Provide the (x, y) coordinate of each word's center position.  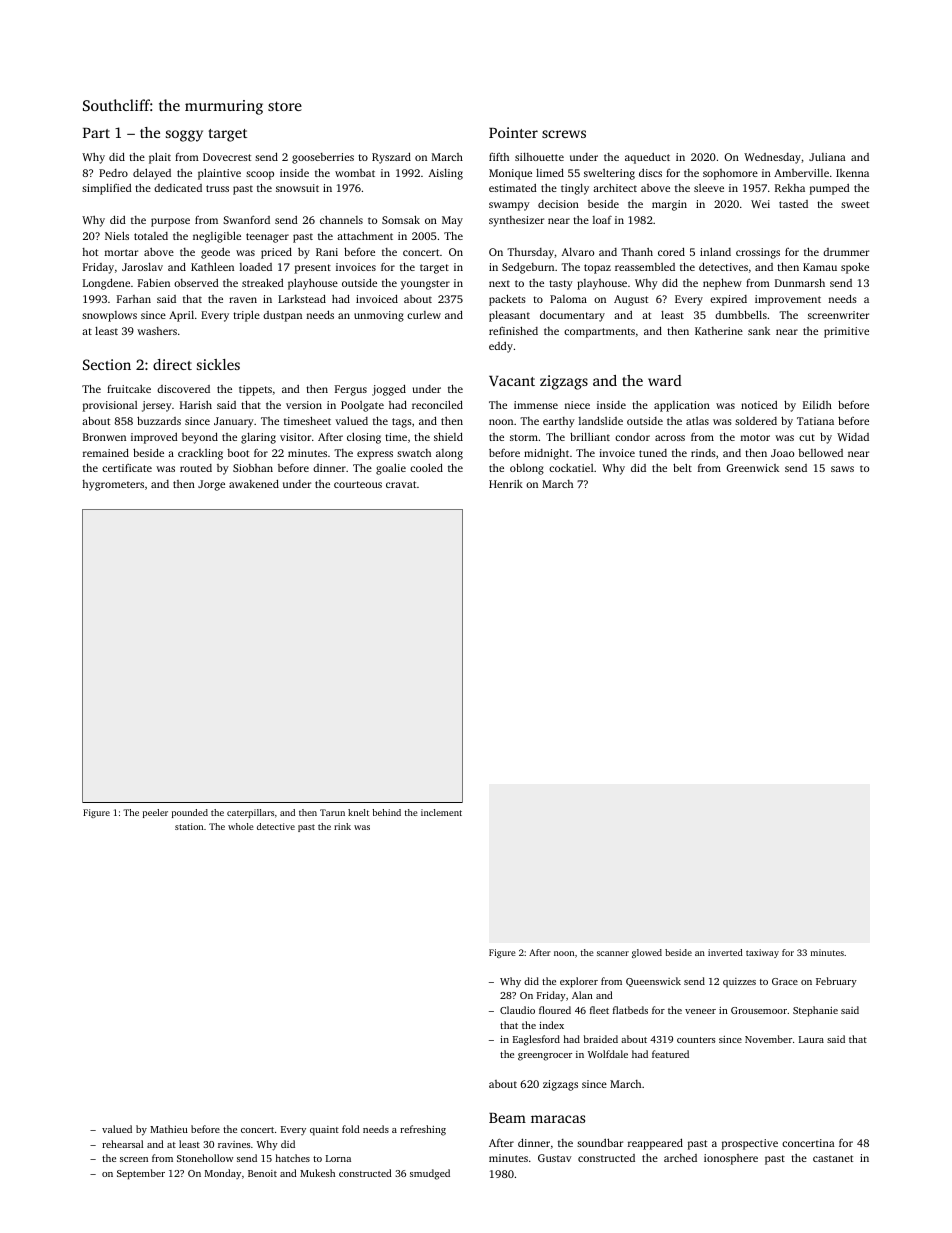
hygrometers (113, 485)
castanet (833, 1158)
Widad (853, 437)
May (452, 221)
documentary (572, 316)
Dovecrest (227, 157)
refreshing (423, 1130)
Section (107, 364)
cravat (401, 484)
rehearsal (122, 1144)
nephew (722, 284)
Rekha (790, 188)
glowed (647, 953)
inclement (441, 812)
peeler (155, 813)
